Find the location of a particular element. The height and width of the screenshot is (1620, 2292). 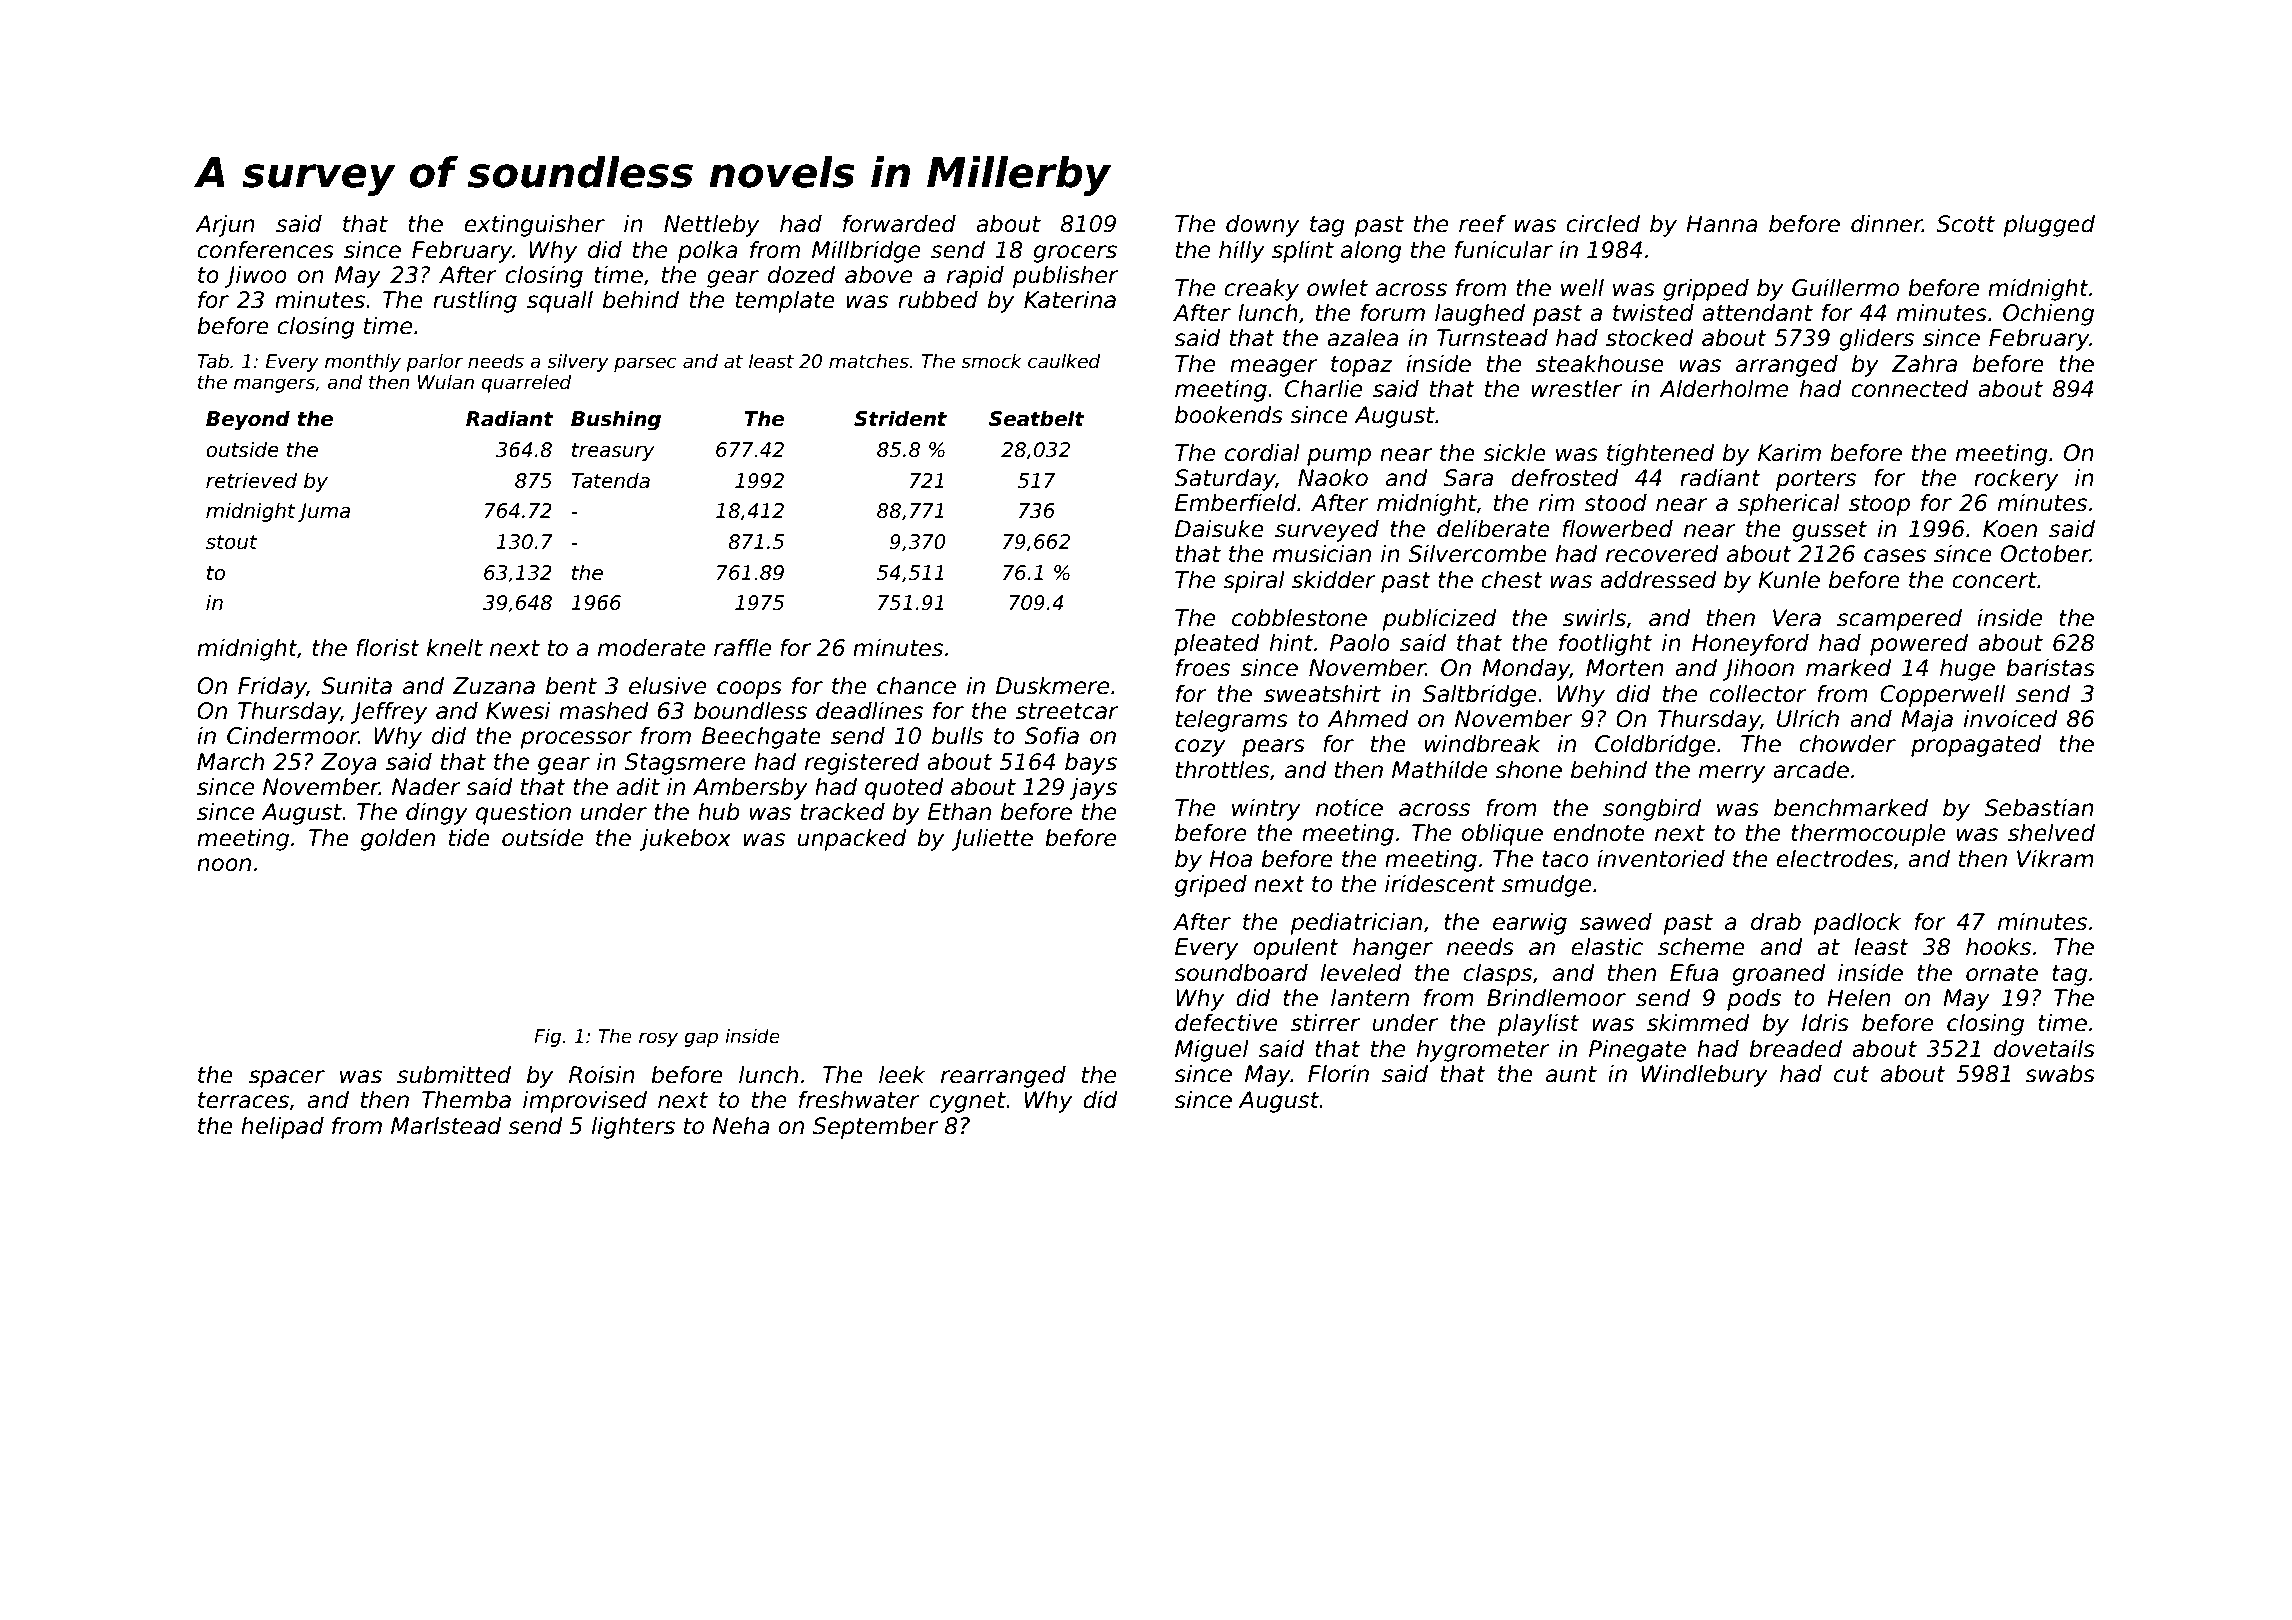

Nettleby is located at coordinates (711, 226).
